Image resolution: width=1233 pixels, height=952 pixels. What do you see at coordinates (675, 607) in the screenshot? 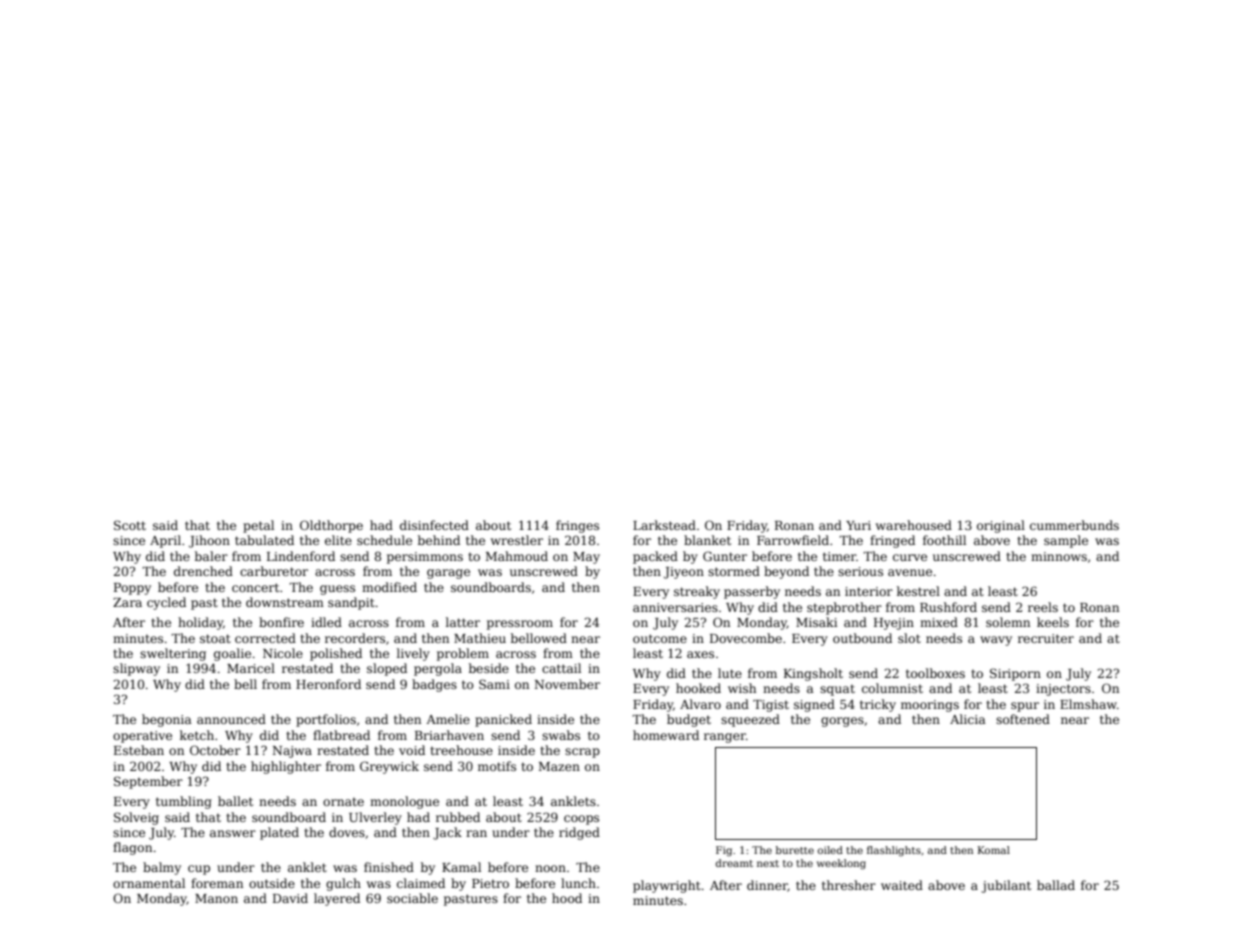
I see `anniversaries` at bounding box center [675, 607].
